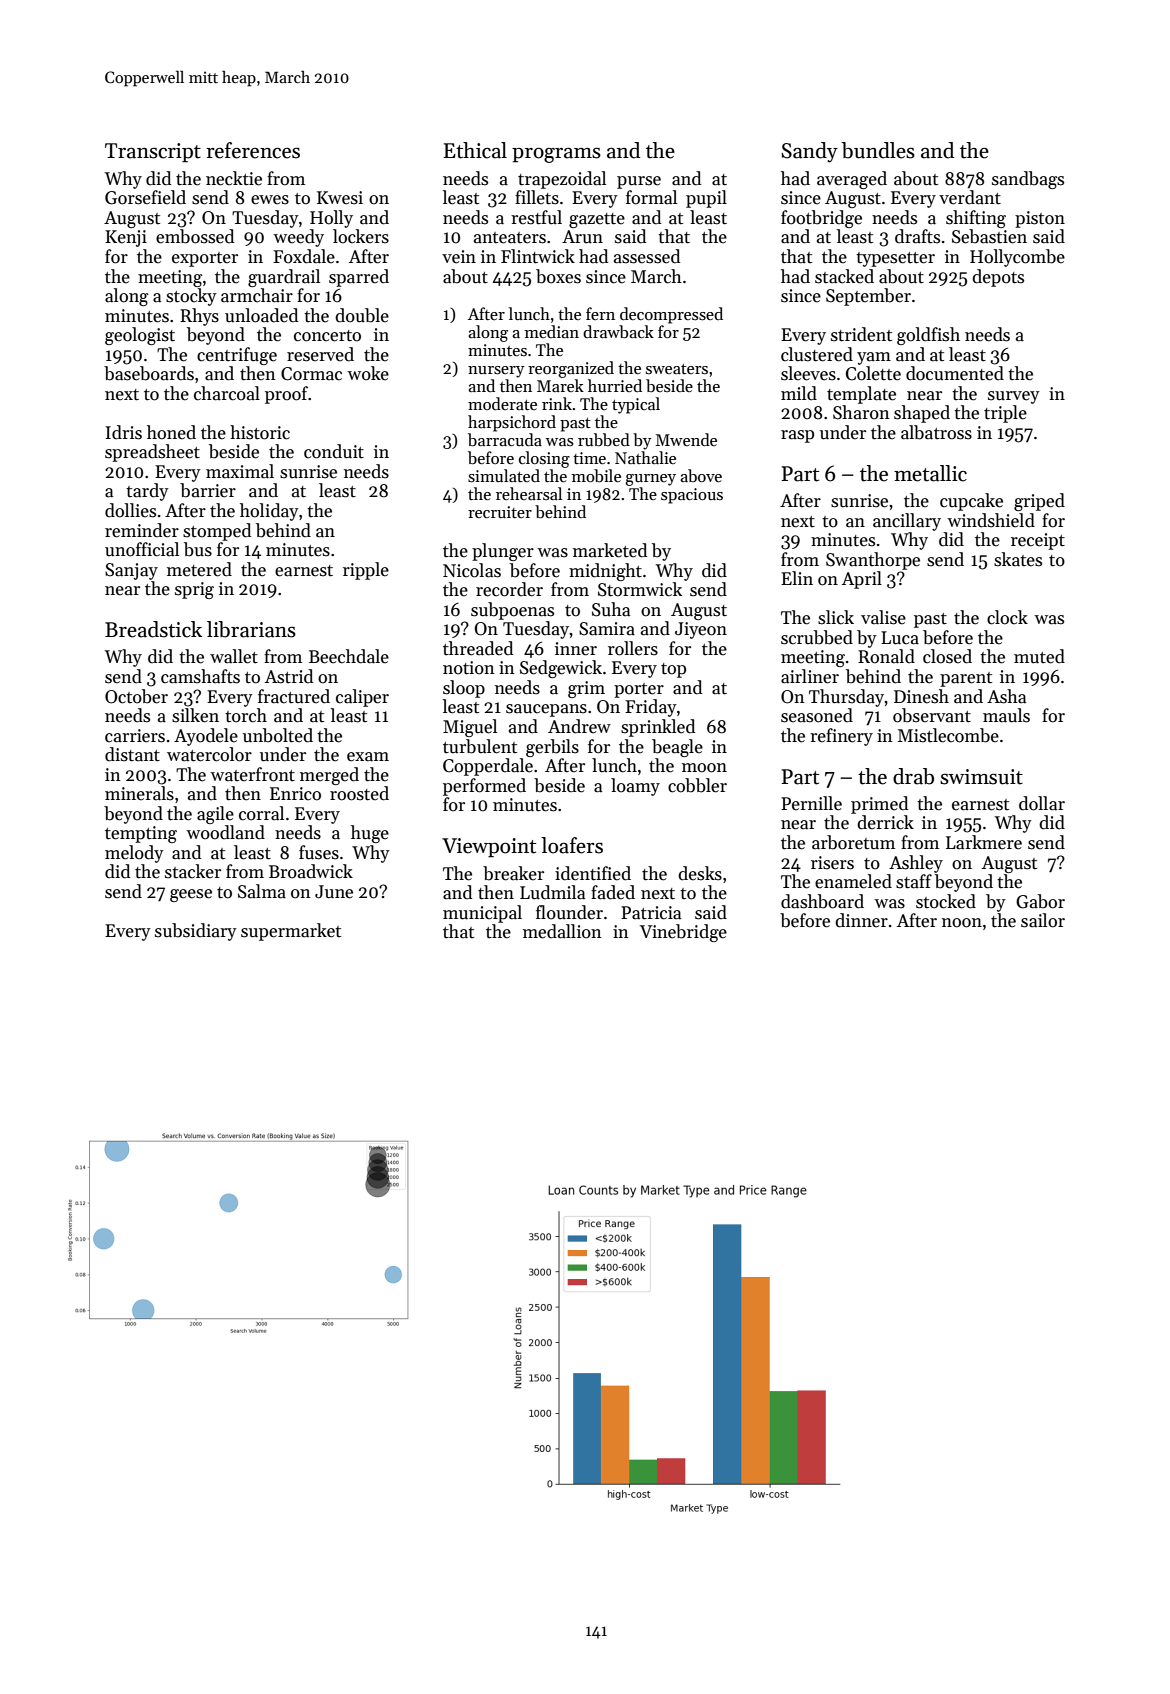  What do you see at coordinates (998, 278) in the screenshot?
I see `depots` at bounding box center [998, 278].
